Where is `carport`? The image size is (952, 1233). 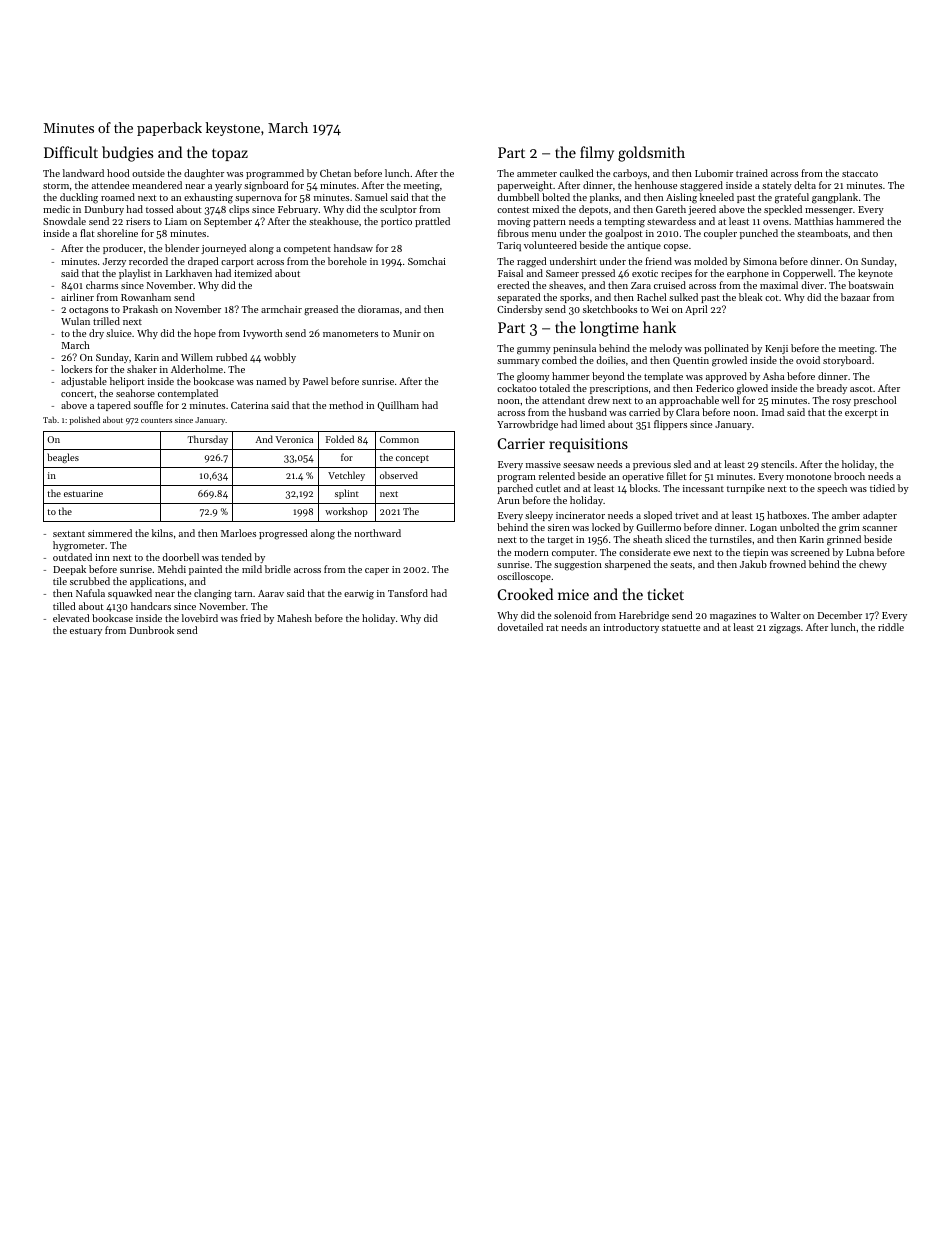
carport is located at coordinates (237, 263).
